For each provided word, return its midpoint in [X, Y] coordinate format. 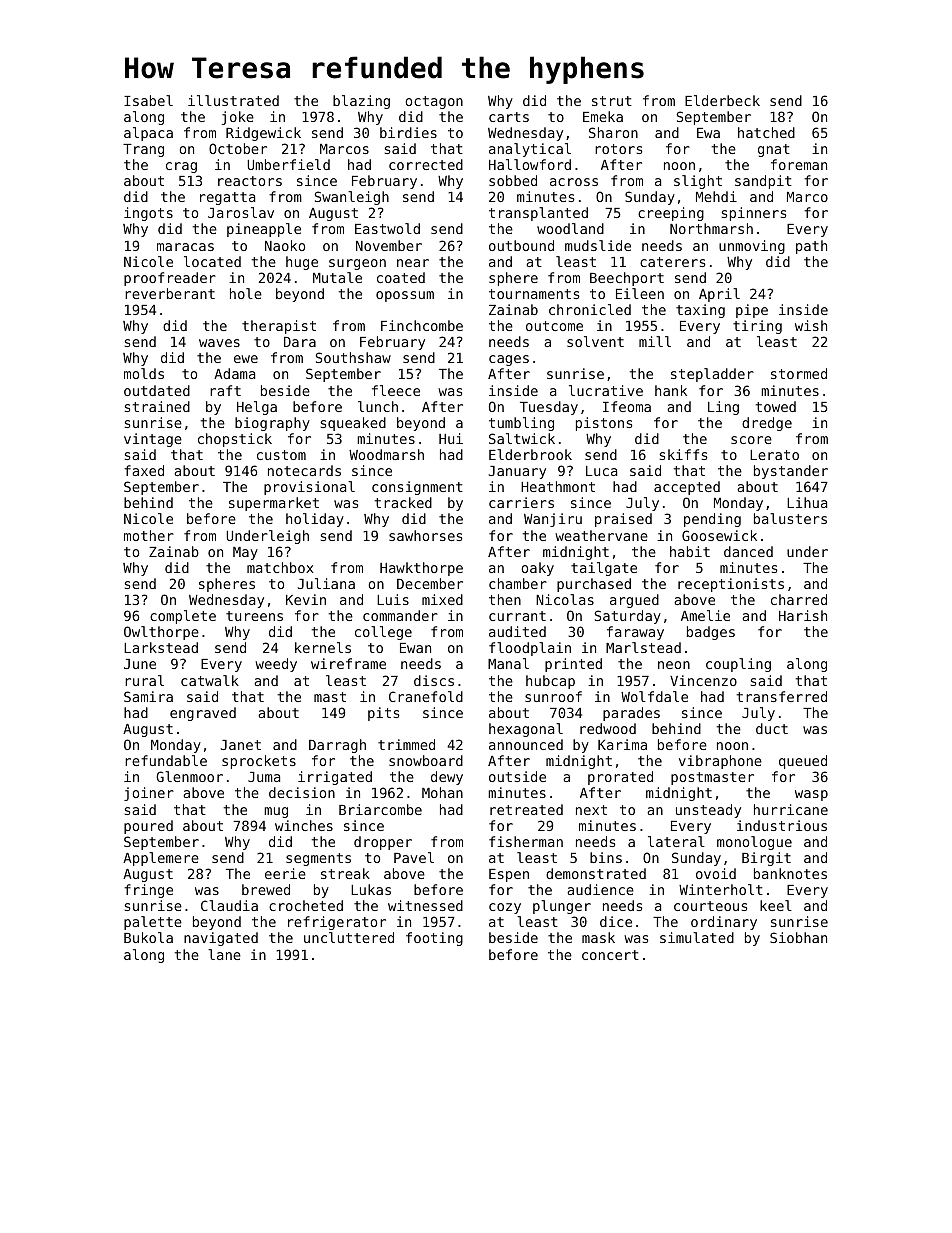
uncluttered [349, 937]
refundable [166, 760]
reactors [250, 181]
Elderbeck [722, 100]
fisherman [526, 841]
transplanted [538, 214]
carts [509, 117]
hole [246, 293]
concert [610, 955]
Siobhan [798, 937]
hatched [766, 132]
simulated [697, 937]
